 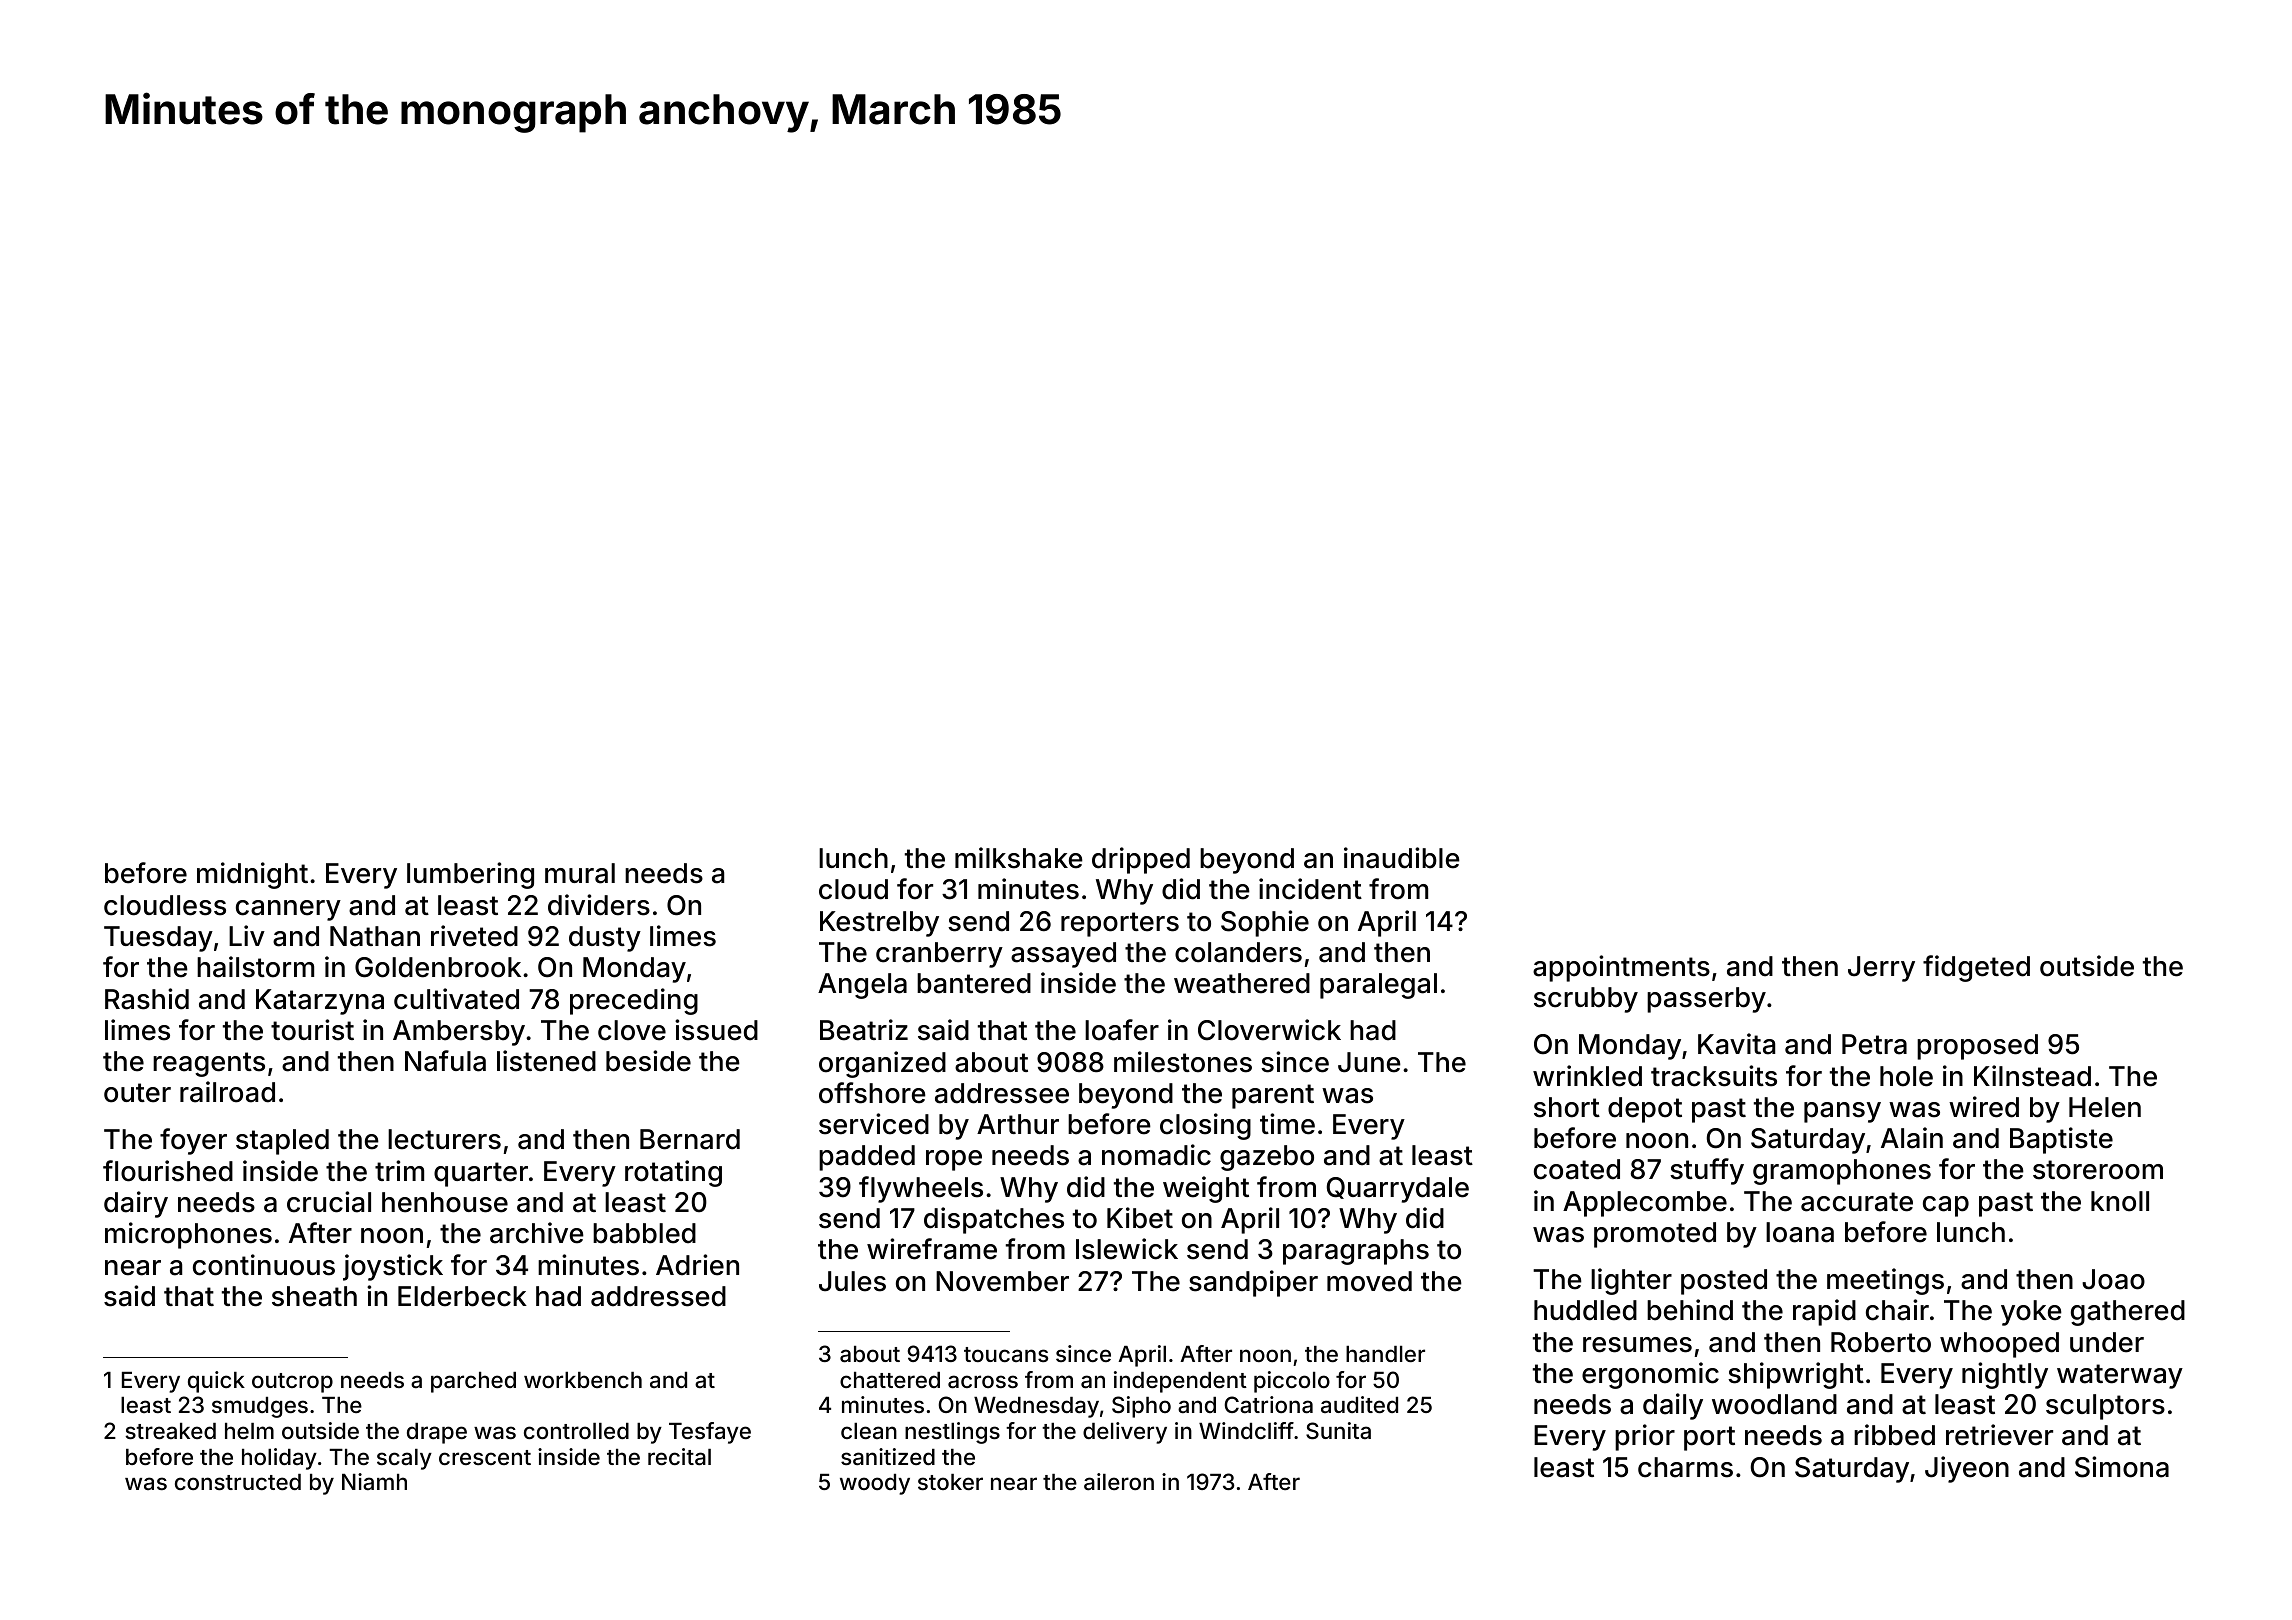 I want to click on accurate, so click(x=1857, y=1202).
